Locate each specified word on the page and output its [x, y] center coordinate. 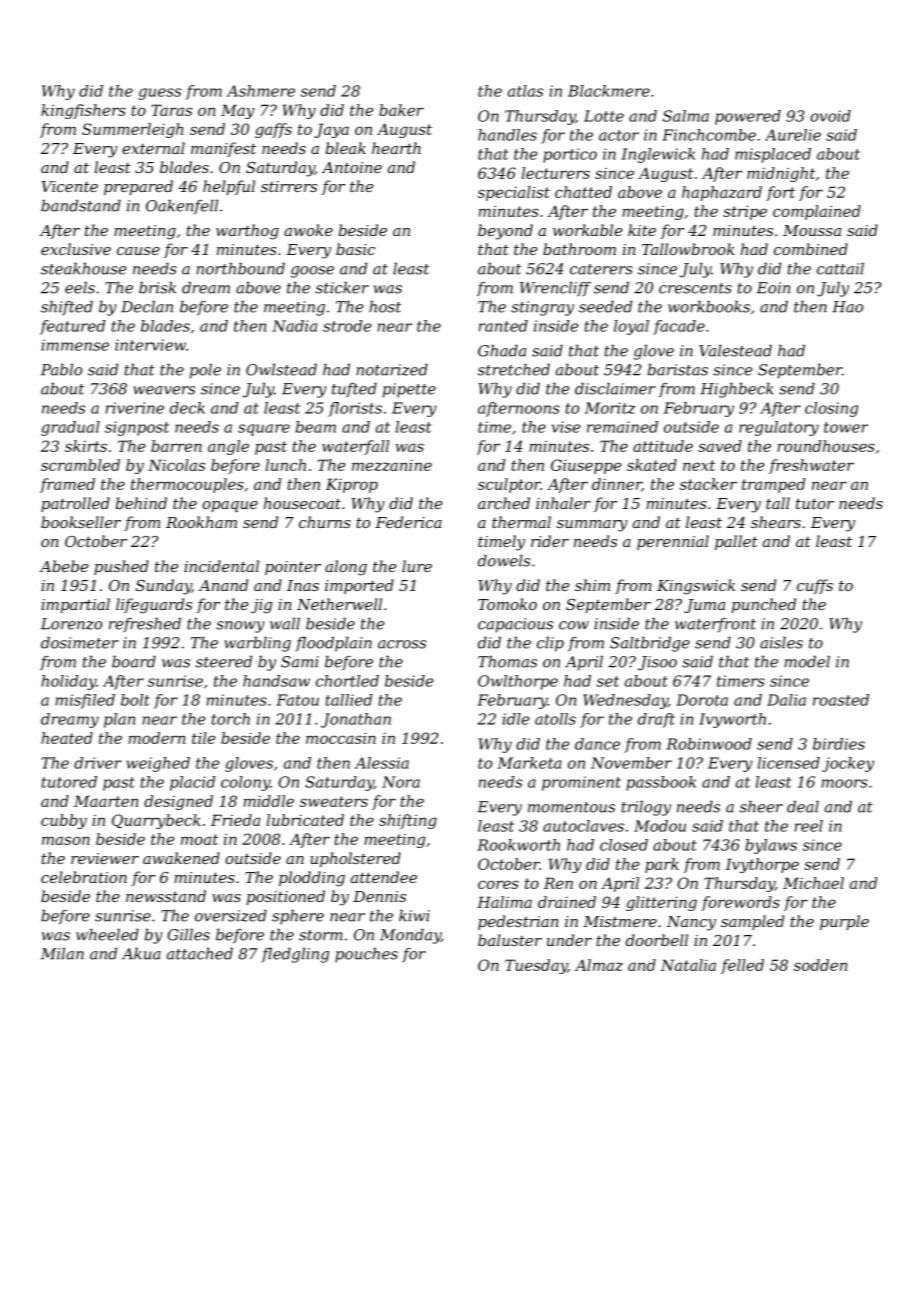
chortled [347, 681]
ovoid [830, 116]
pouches [366, 955]
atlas [525, 91]
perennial [673, 542]
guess [159, 94]
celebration [84, 877]
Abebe [63, 566]
